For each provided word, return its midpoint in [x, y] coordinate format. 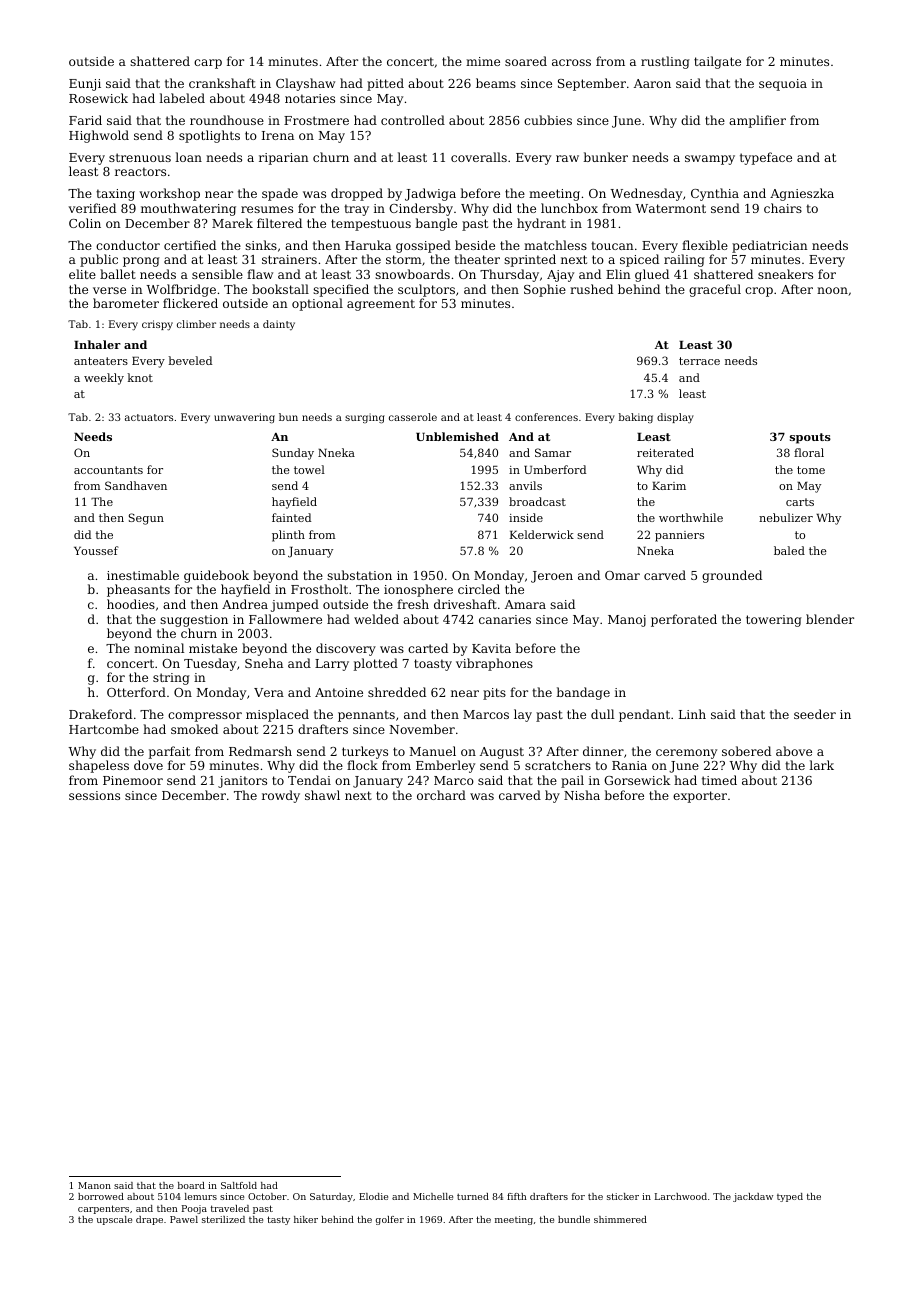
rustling [665, 62]
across [571, 62]
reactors [140, 171]
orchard [441, 795]
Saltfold [239, 1185]
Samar [553, 452]
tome [811, 470]
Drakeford [100, 714]
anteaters [101, 361]
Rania [629, 765]
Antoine [339, 692]
